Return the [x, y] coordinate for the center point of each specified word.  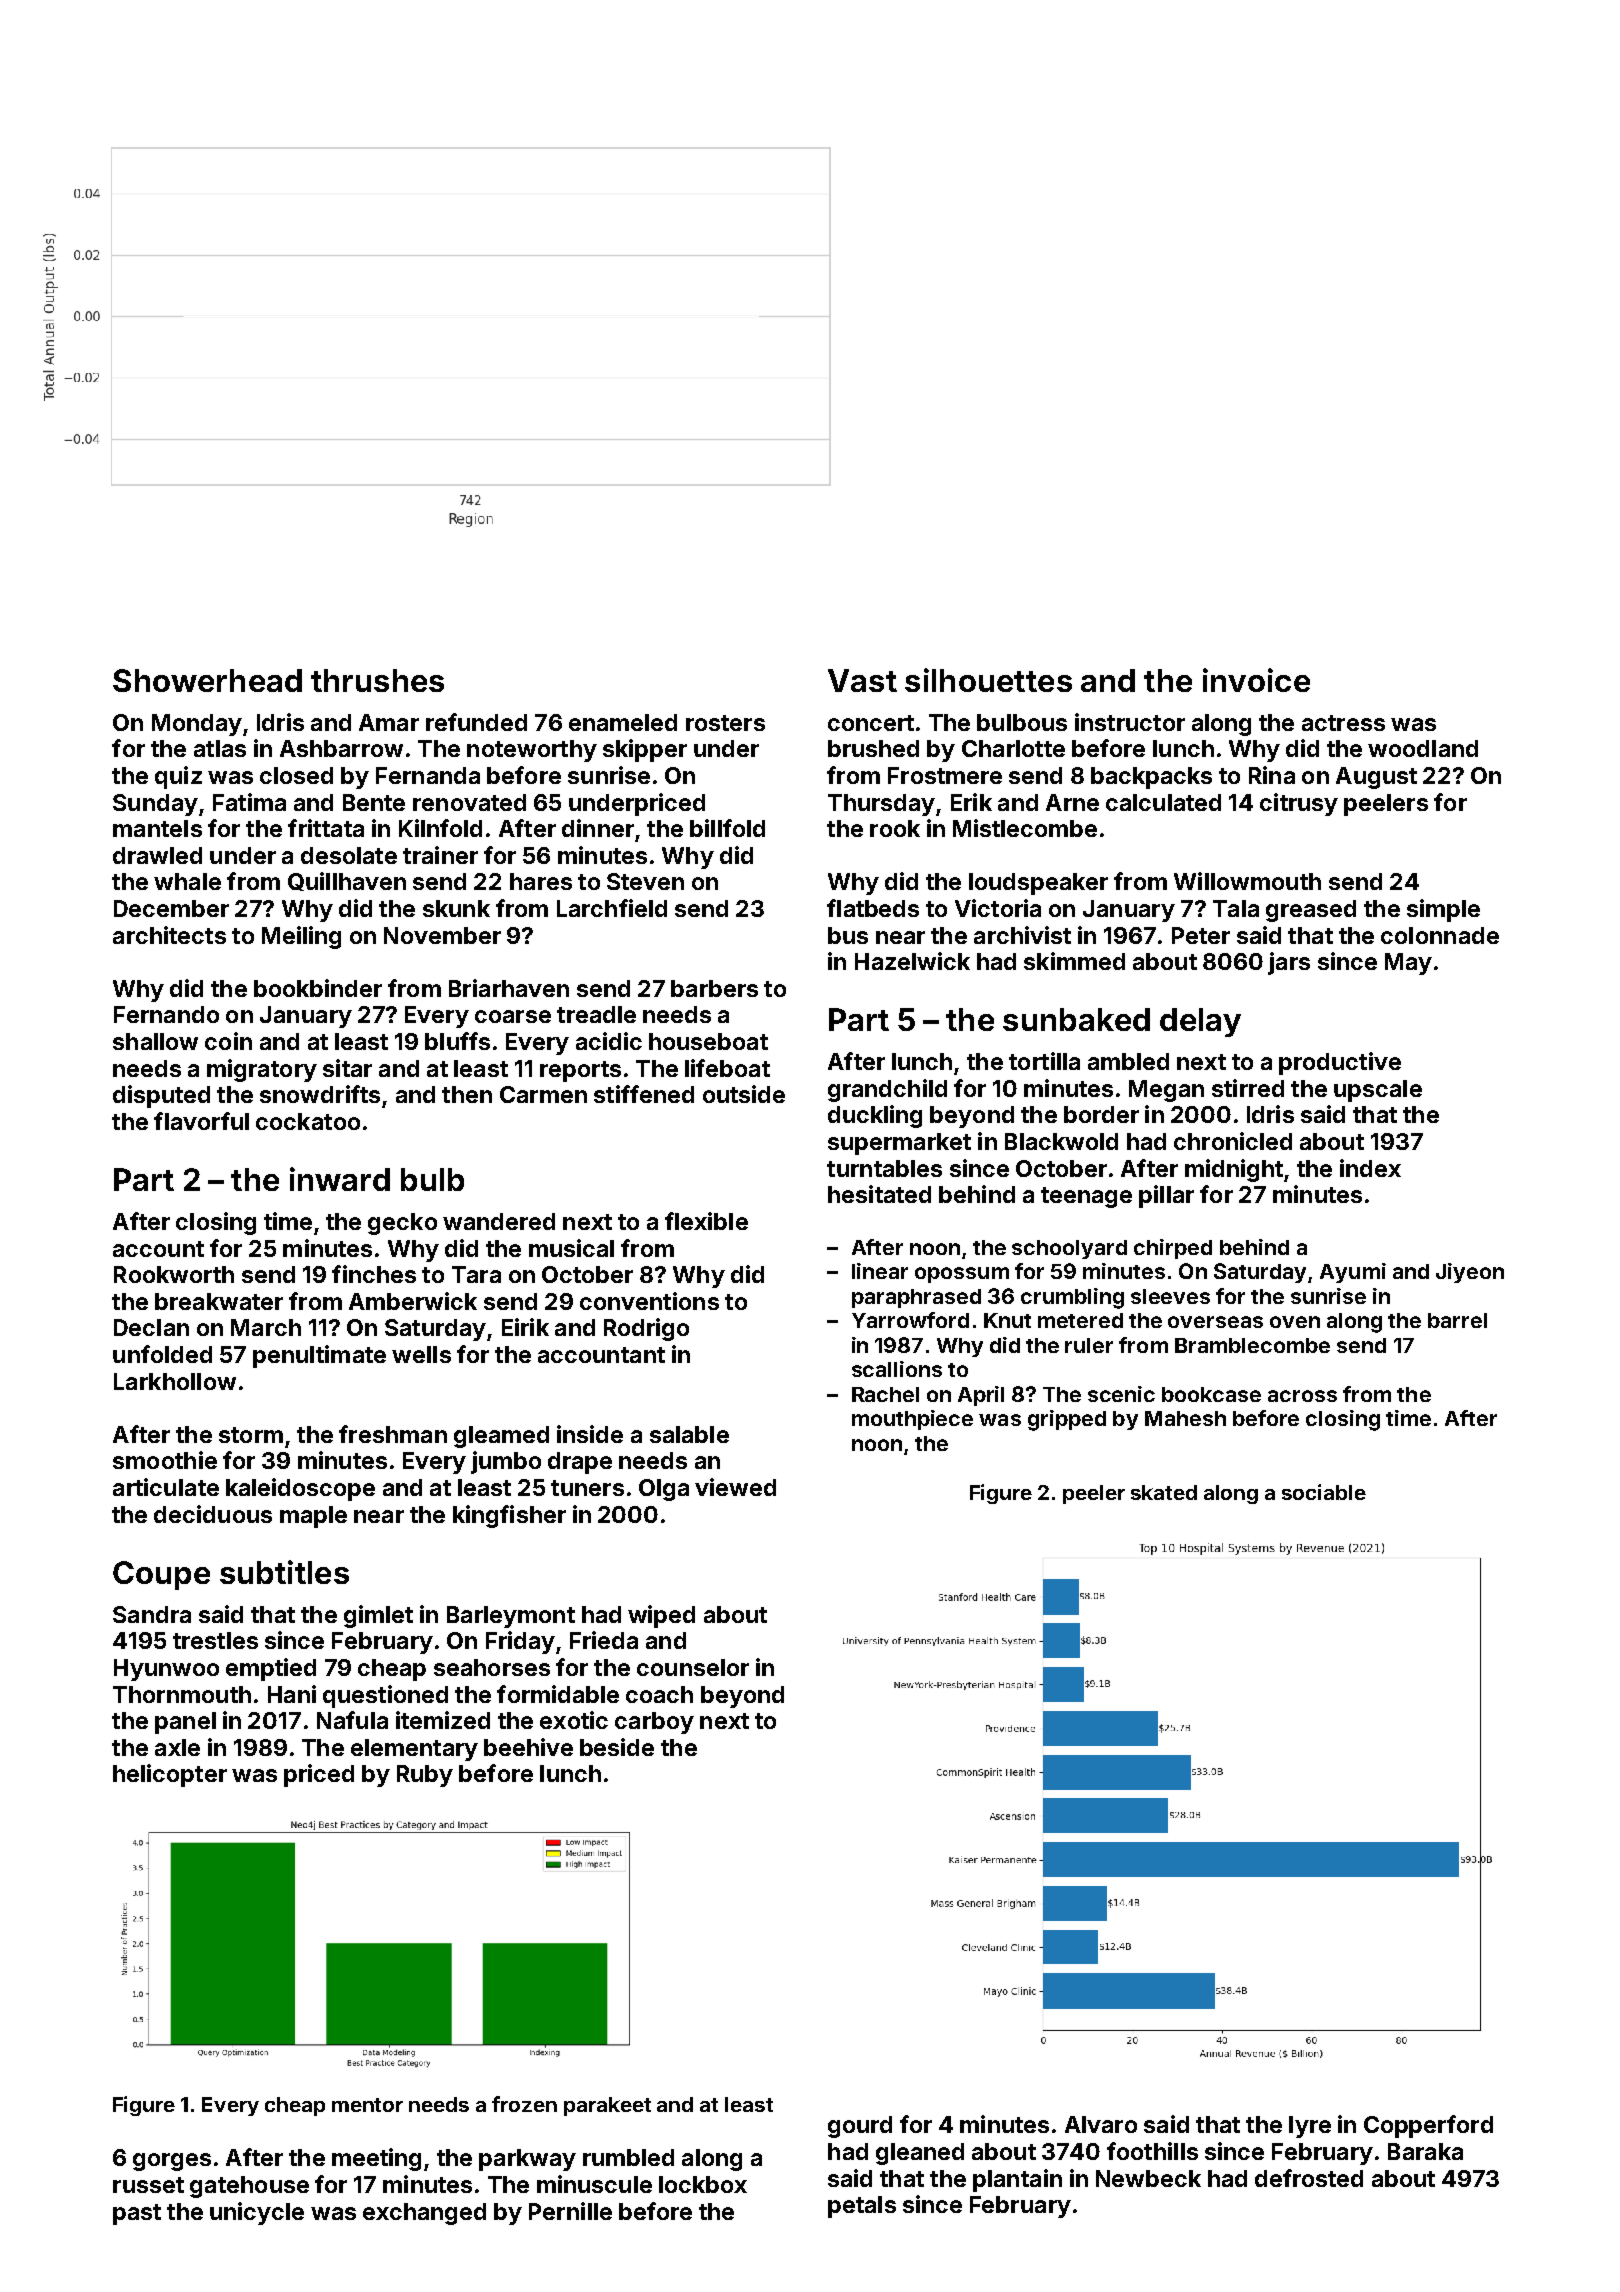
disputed [161, 1096]
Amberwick [413, 1301]
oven [1295, 1322]
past [137, 2214]
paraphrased [916, 1298]
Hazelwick [912, 961]
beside [617, 1747]
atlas [220, 748]
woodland [1423, 748]
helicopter [170, 1775]
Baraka [1425, 2151]
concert [871, 723]
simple [1443, 910]
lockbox [703, 2184]
